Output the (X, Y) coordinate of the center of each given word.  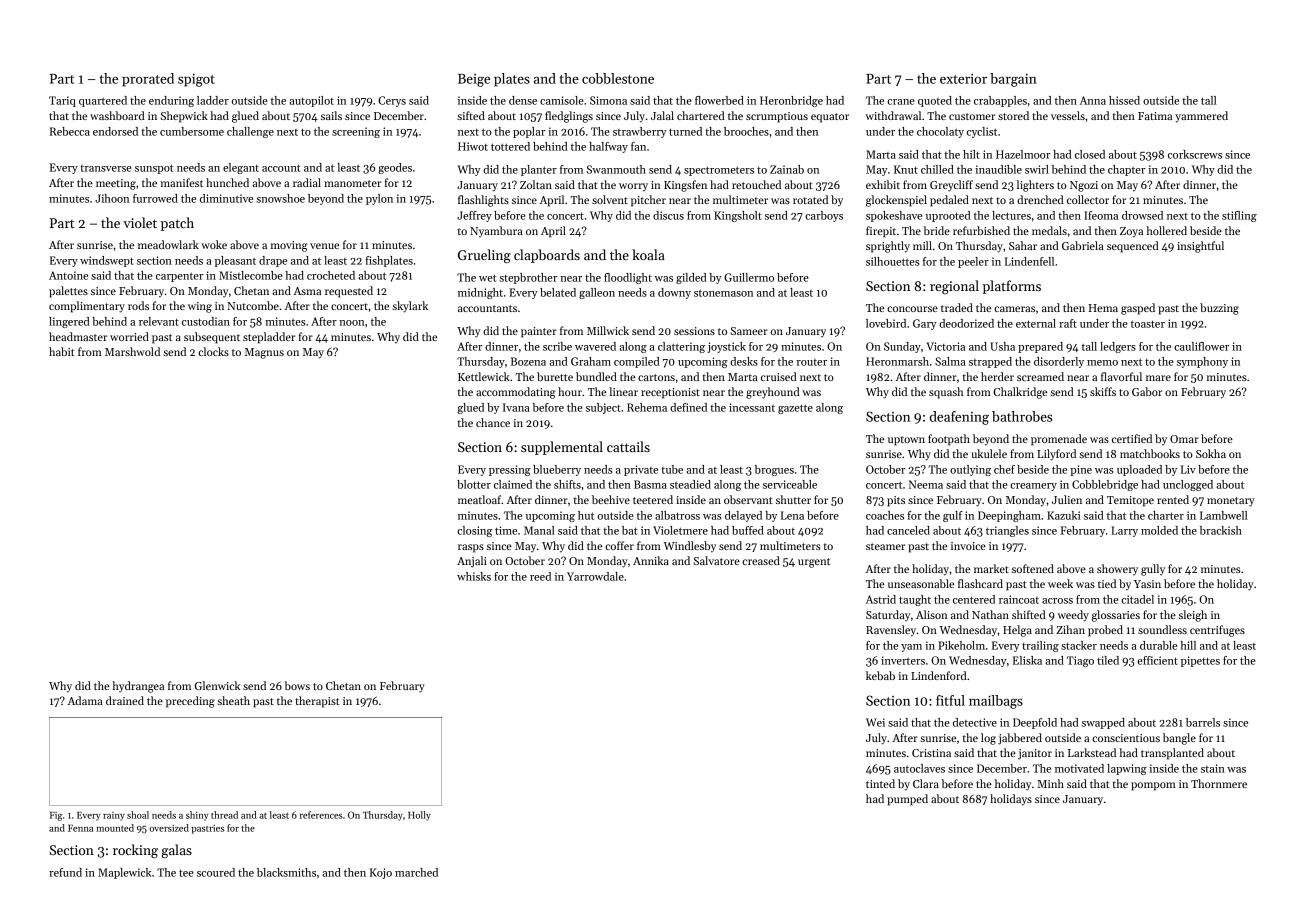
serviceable (790, 484)
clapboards (547, 256)
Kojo (381, 873)
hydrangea (138, 687)
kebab (880, 675)
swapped (1103, 723)
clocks (213, 351)
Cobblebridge (1105, 485)
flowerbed (719, 100)
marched (416, 872)
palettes (68, 292)
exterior (963, 79)
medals (1049, 230)
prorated (148, 80)
